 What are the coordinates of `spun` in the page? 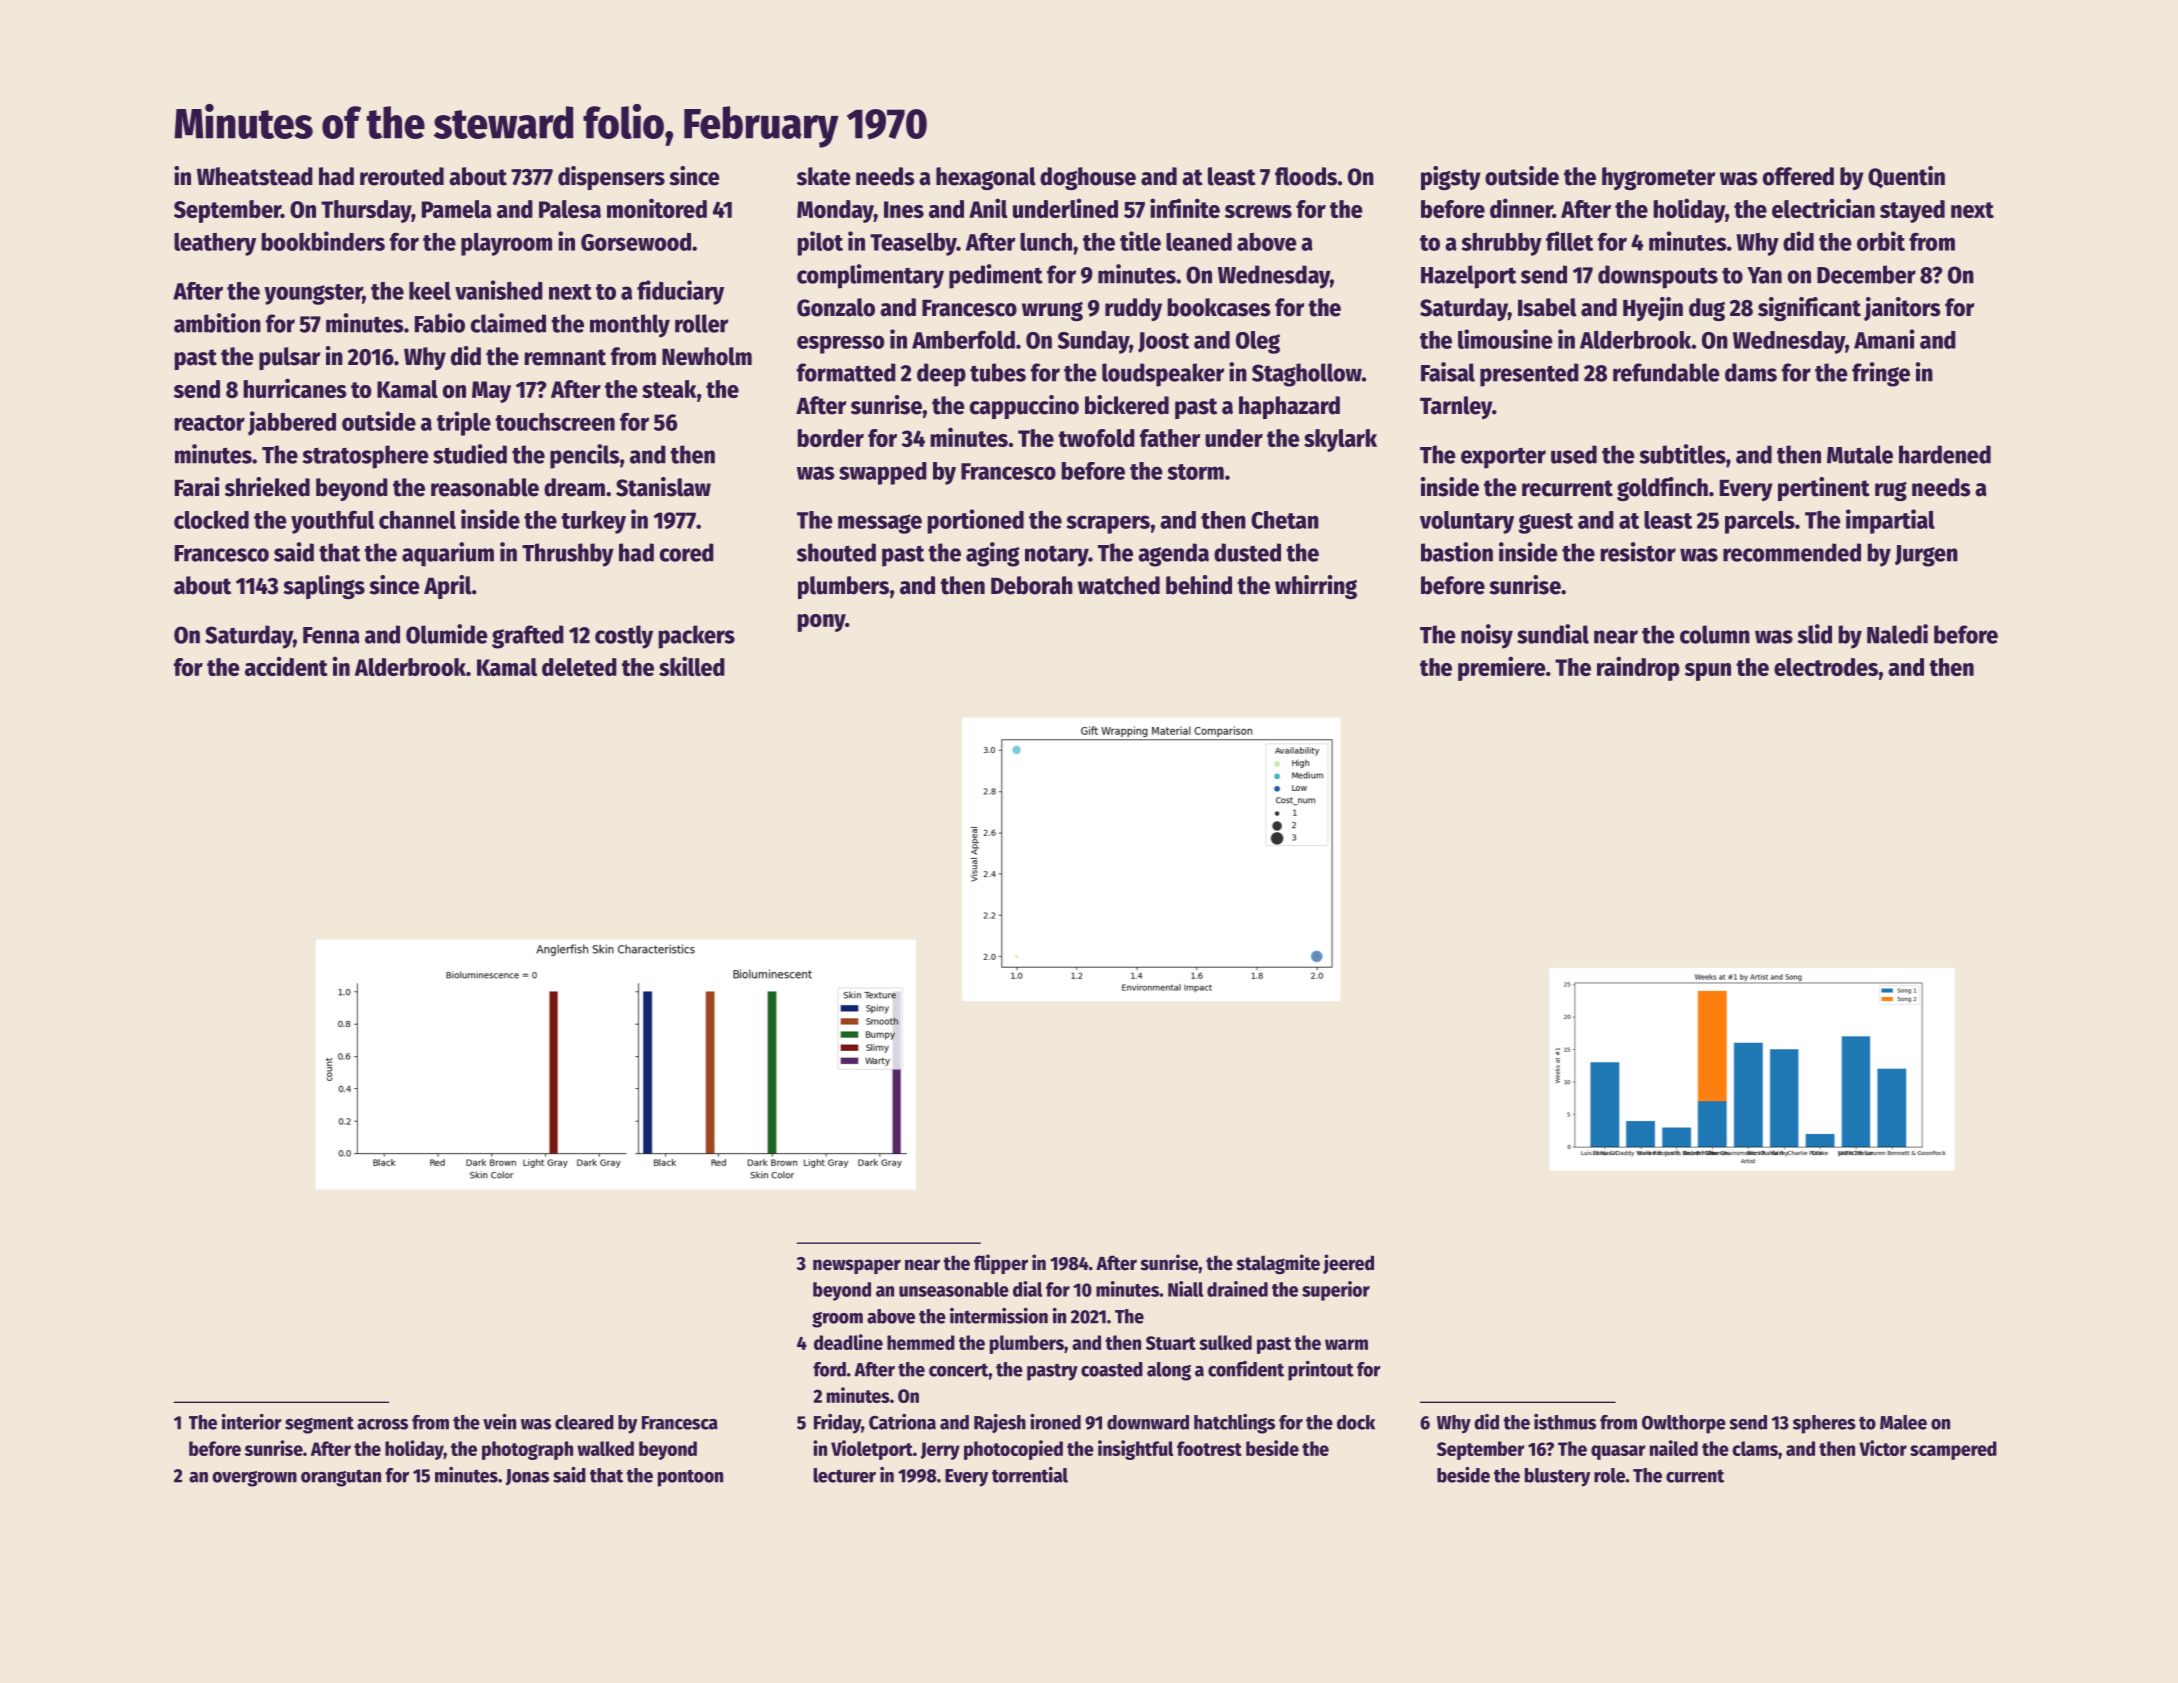 It's located at (1708, 672).
